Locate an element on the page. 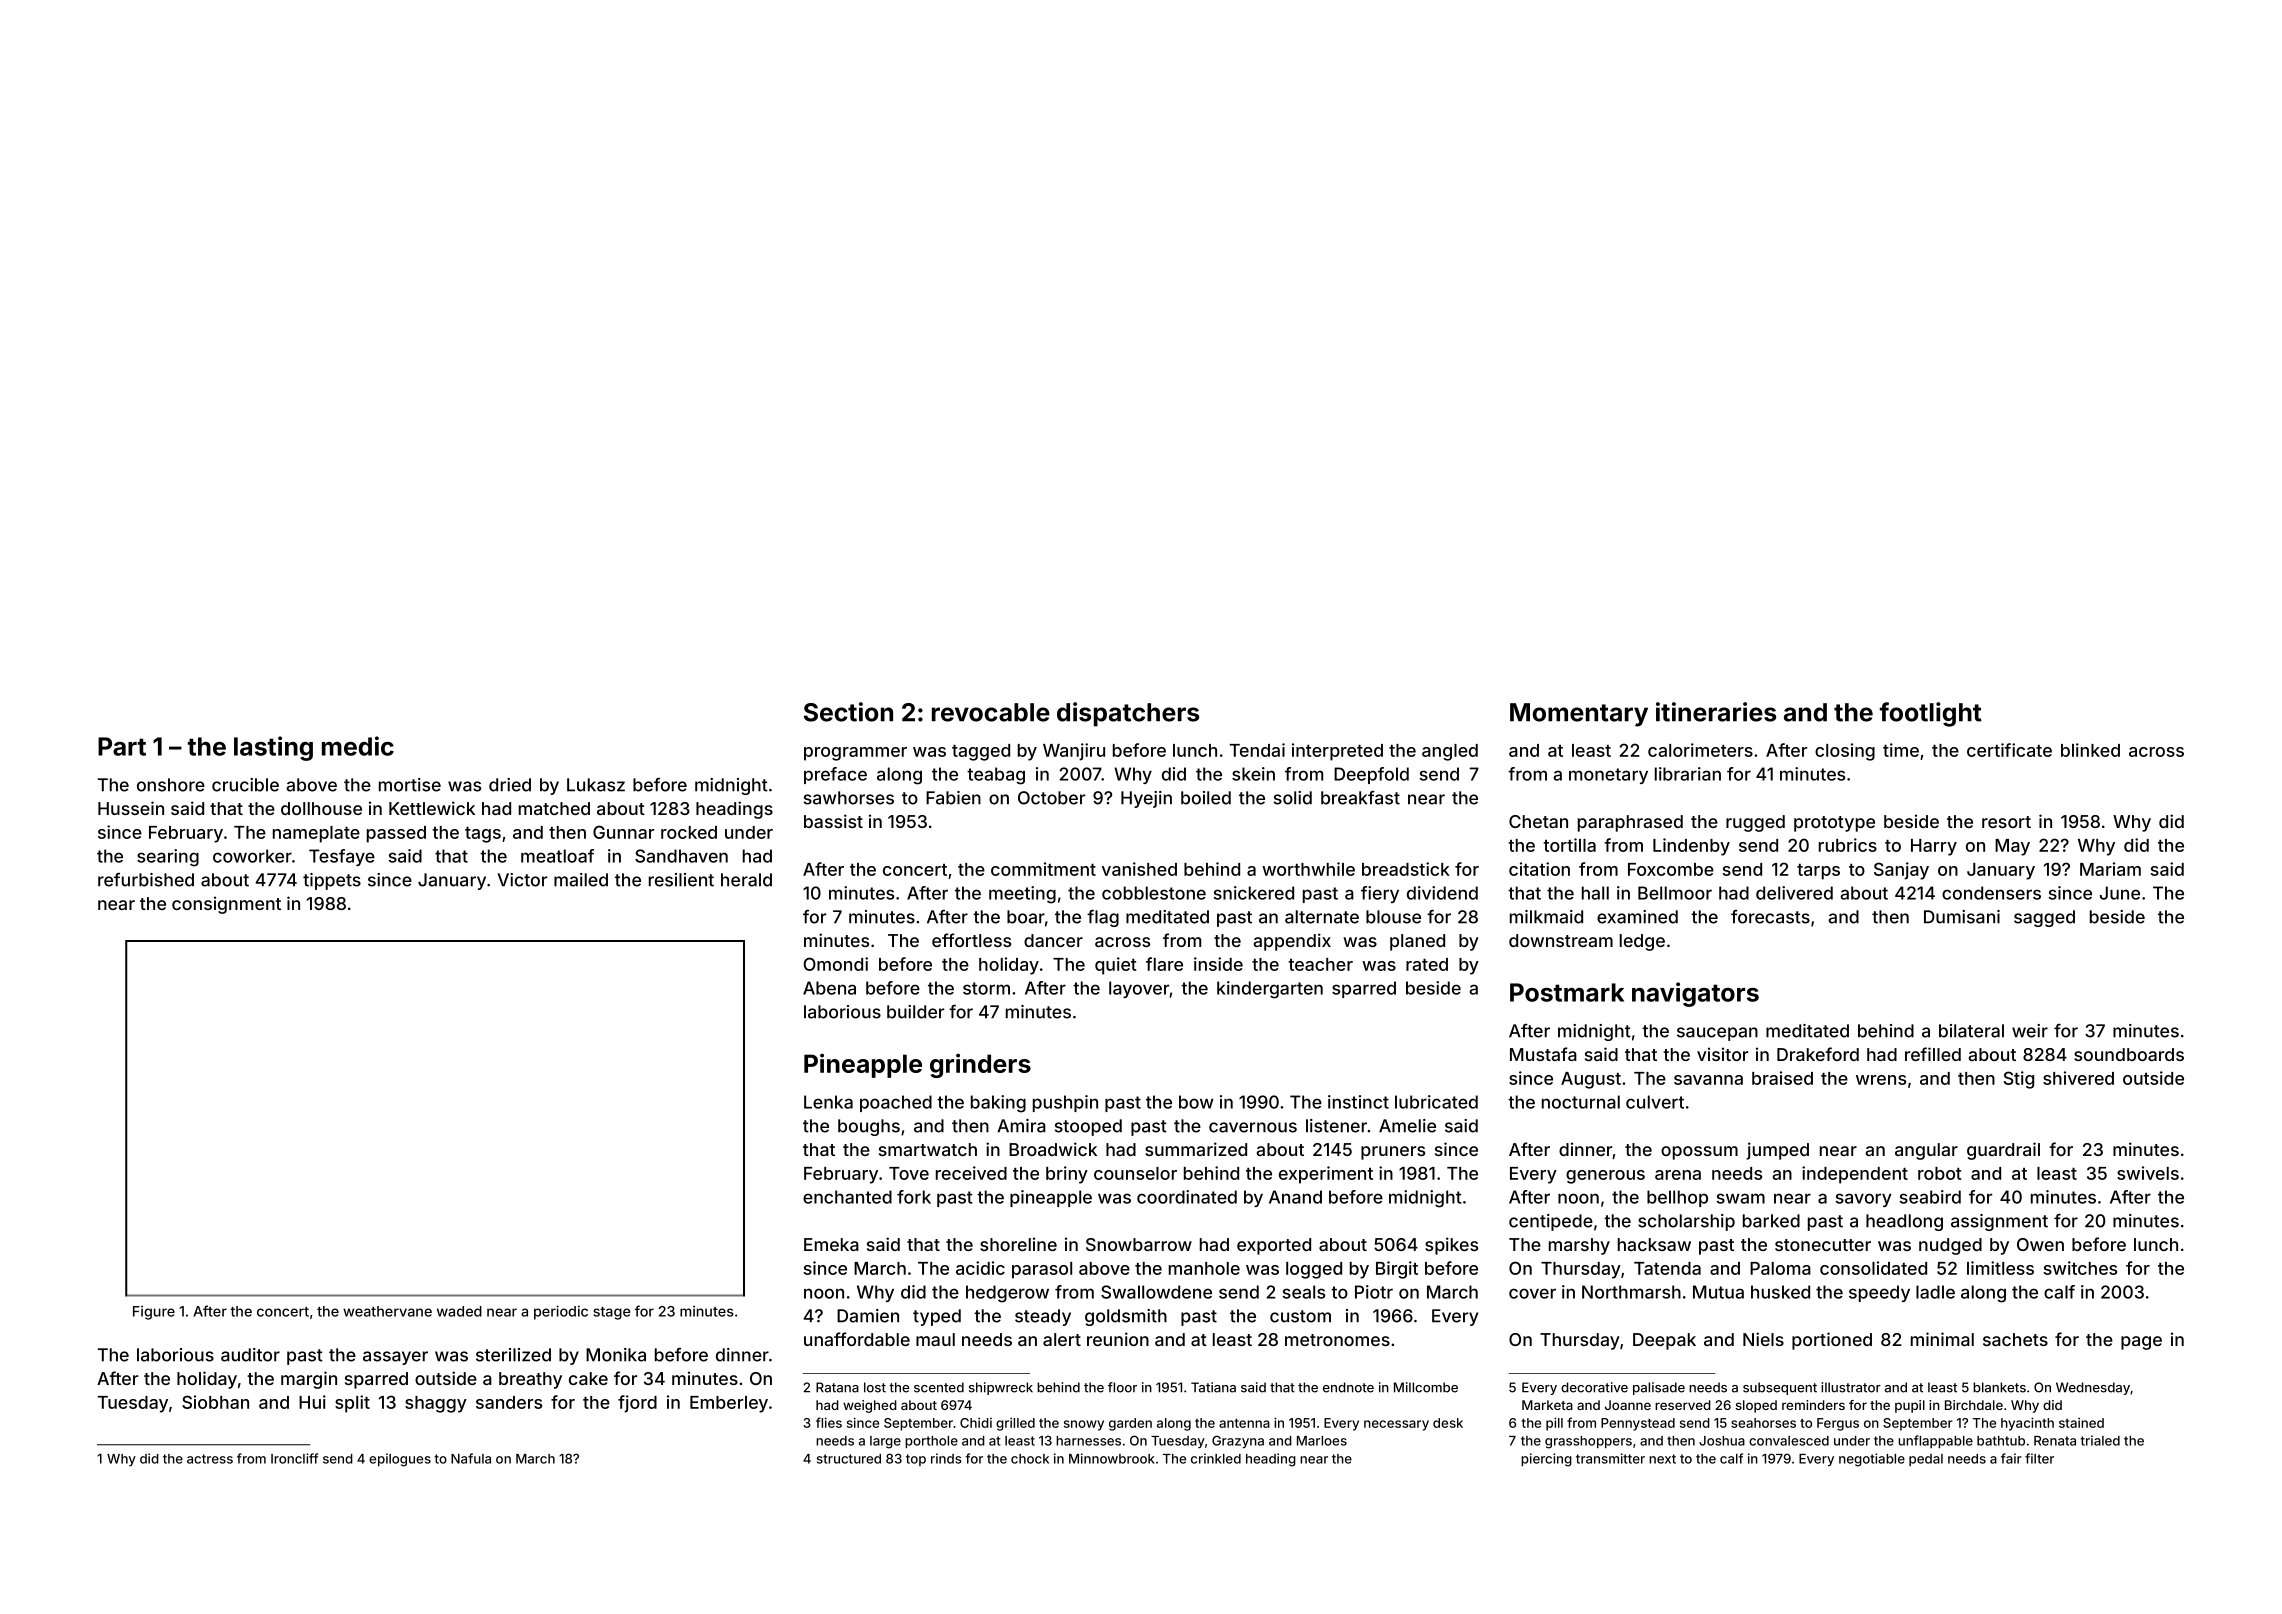  builder is located at coordinates (915, 1012).
